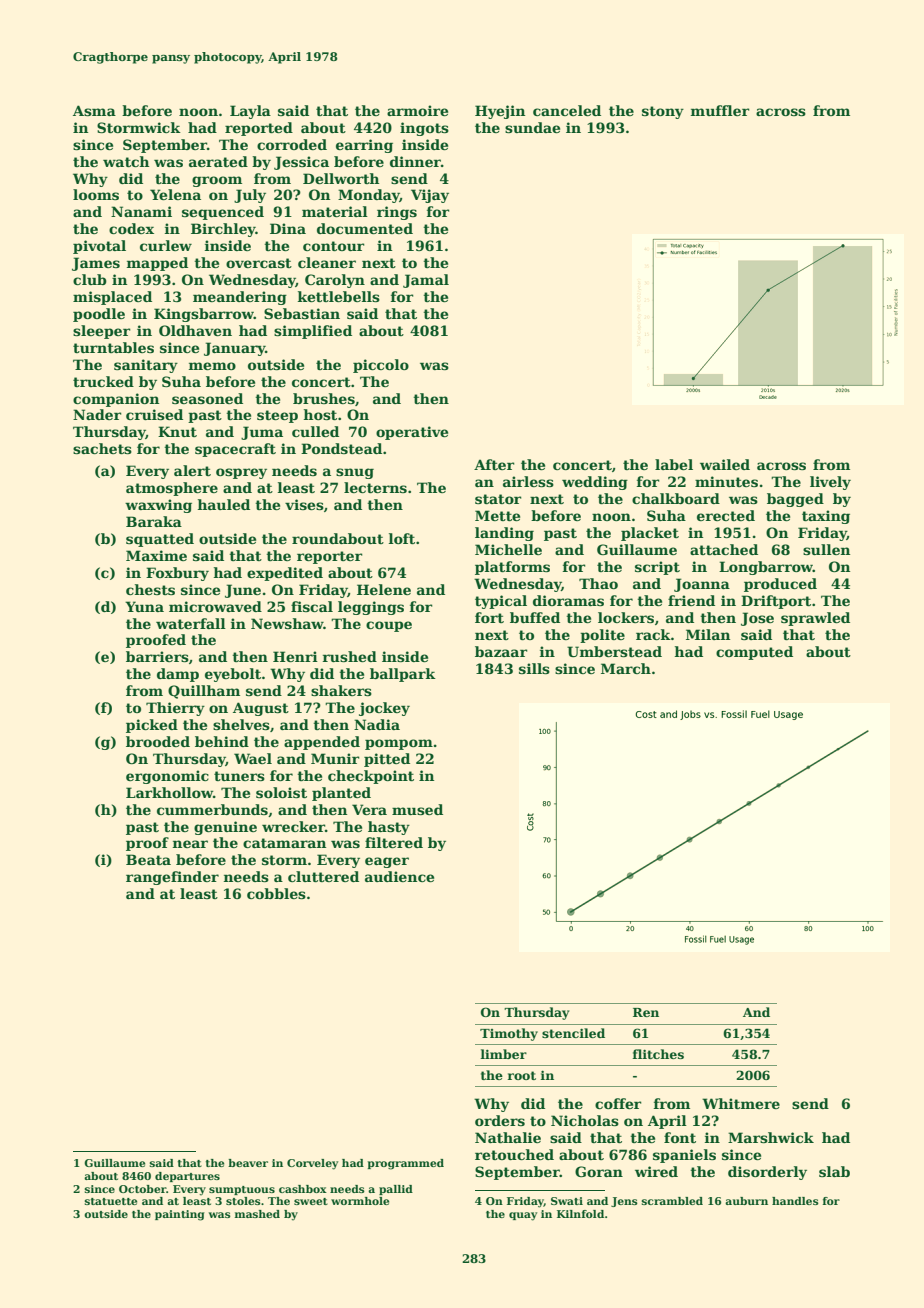 This screenshot has height=1308, width=924. I want to click on seasoned, so click(207, 398).
